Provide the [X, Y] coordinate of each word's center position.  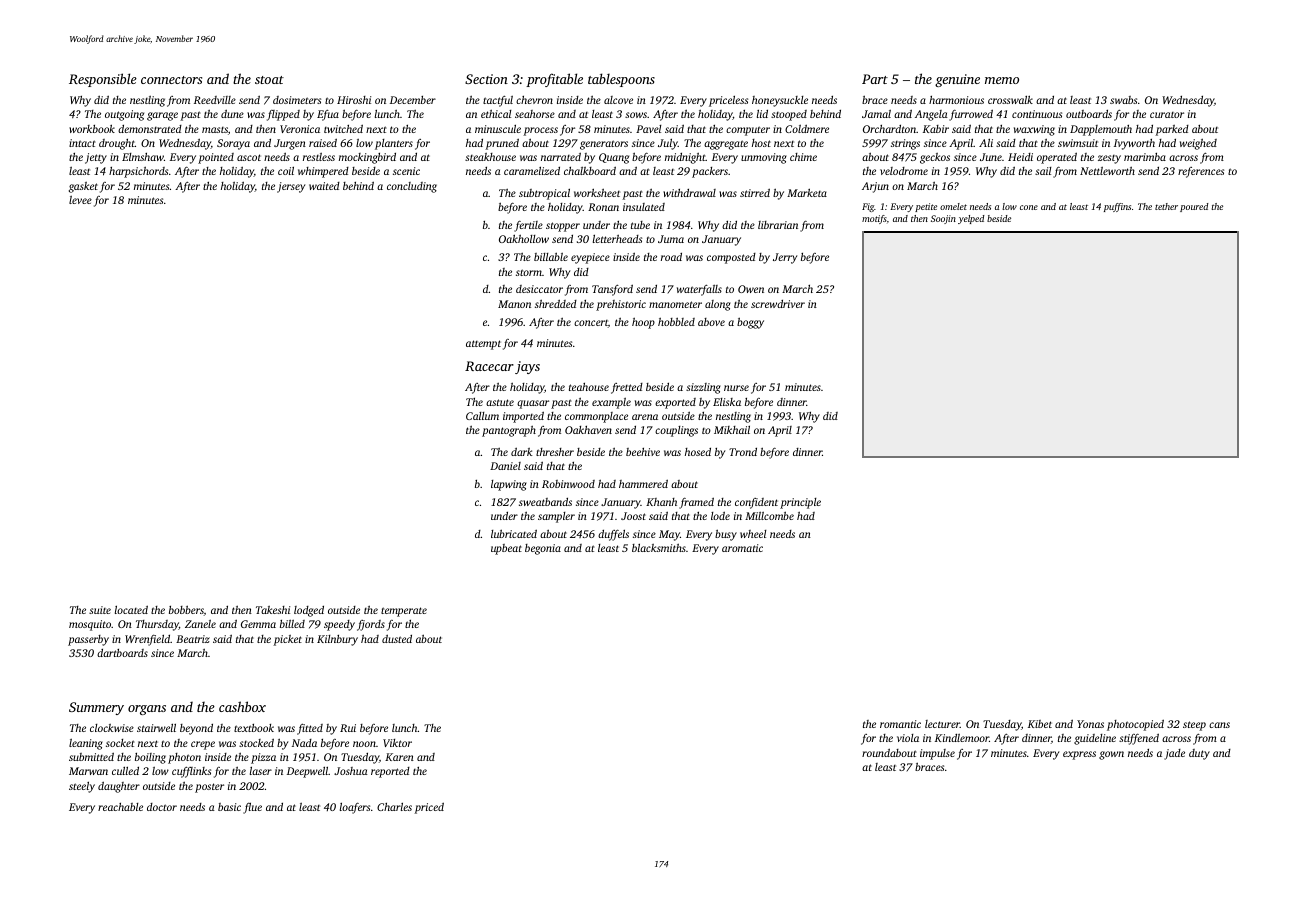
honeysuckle [780, 101]
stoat [269, 80]
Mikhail [732, 430]
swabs [1123, 100]
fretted [627, 388]
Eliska [727, 402]
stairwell [156, 728]
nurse [736, 388]
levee [80, 200]
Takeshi [273, 610]
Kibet [1040, 724]
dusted [397, 638]
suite [100, 610]
